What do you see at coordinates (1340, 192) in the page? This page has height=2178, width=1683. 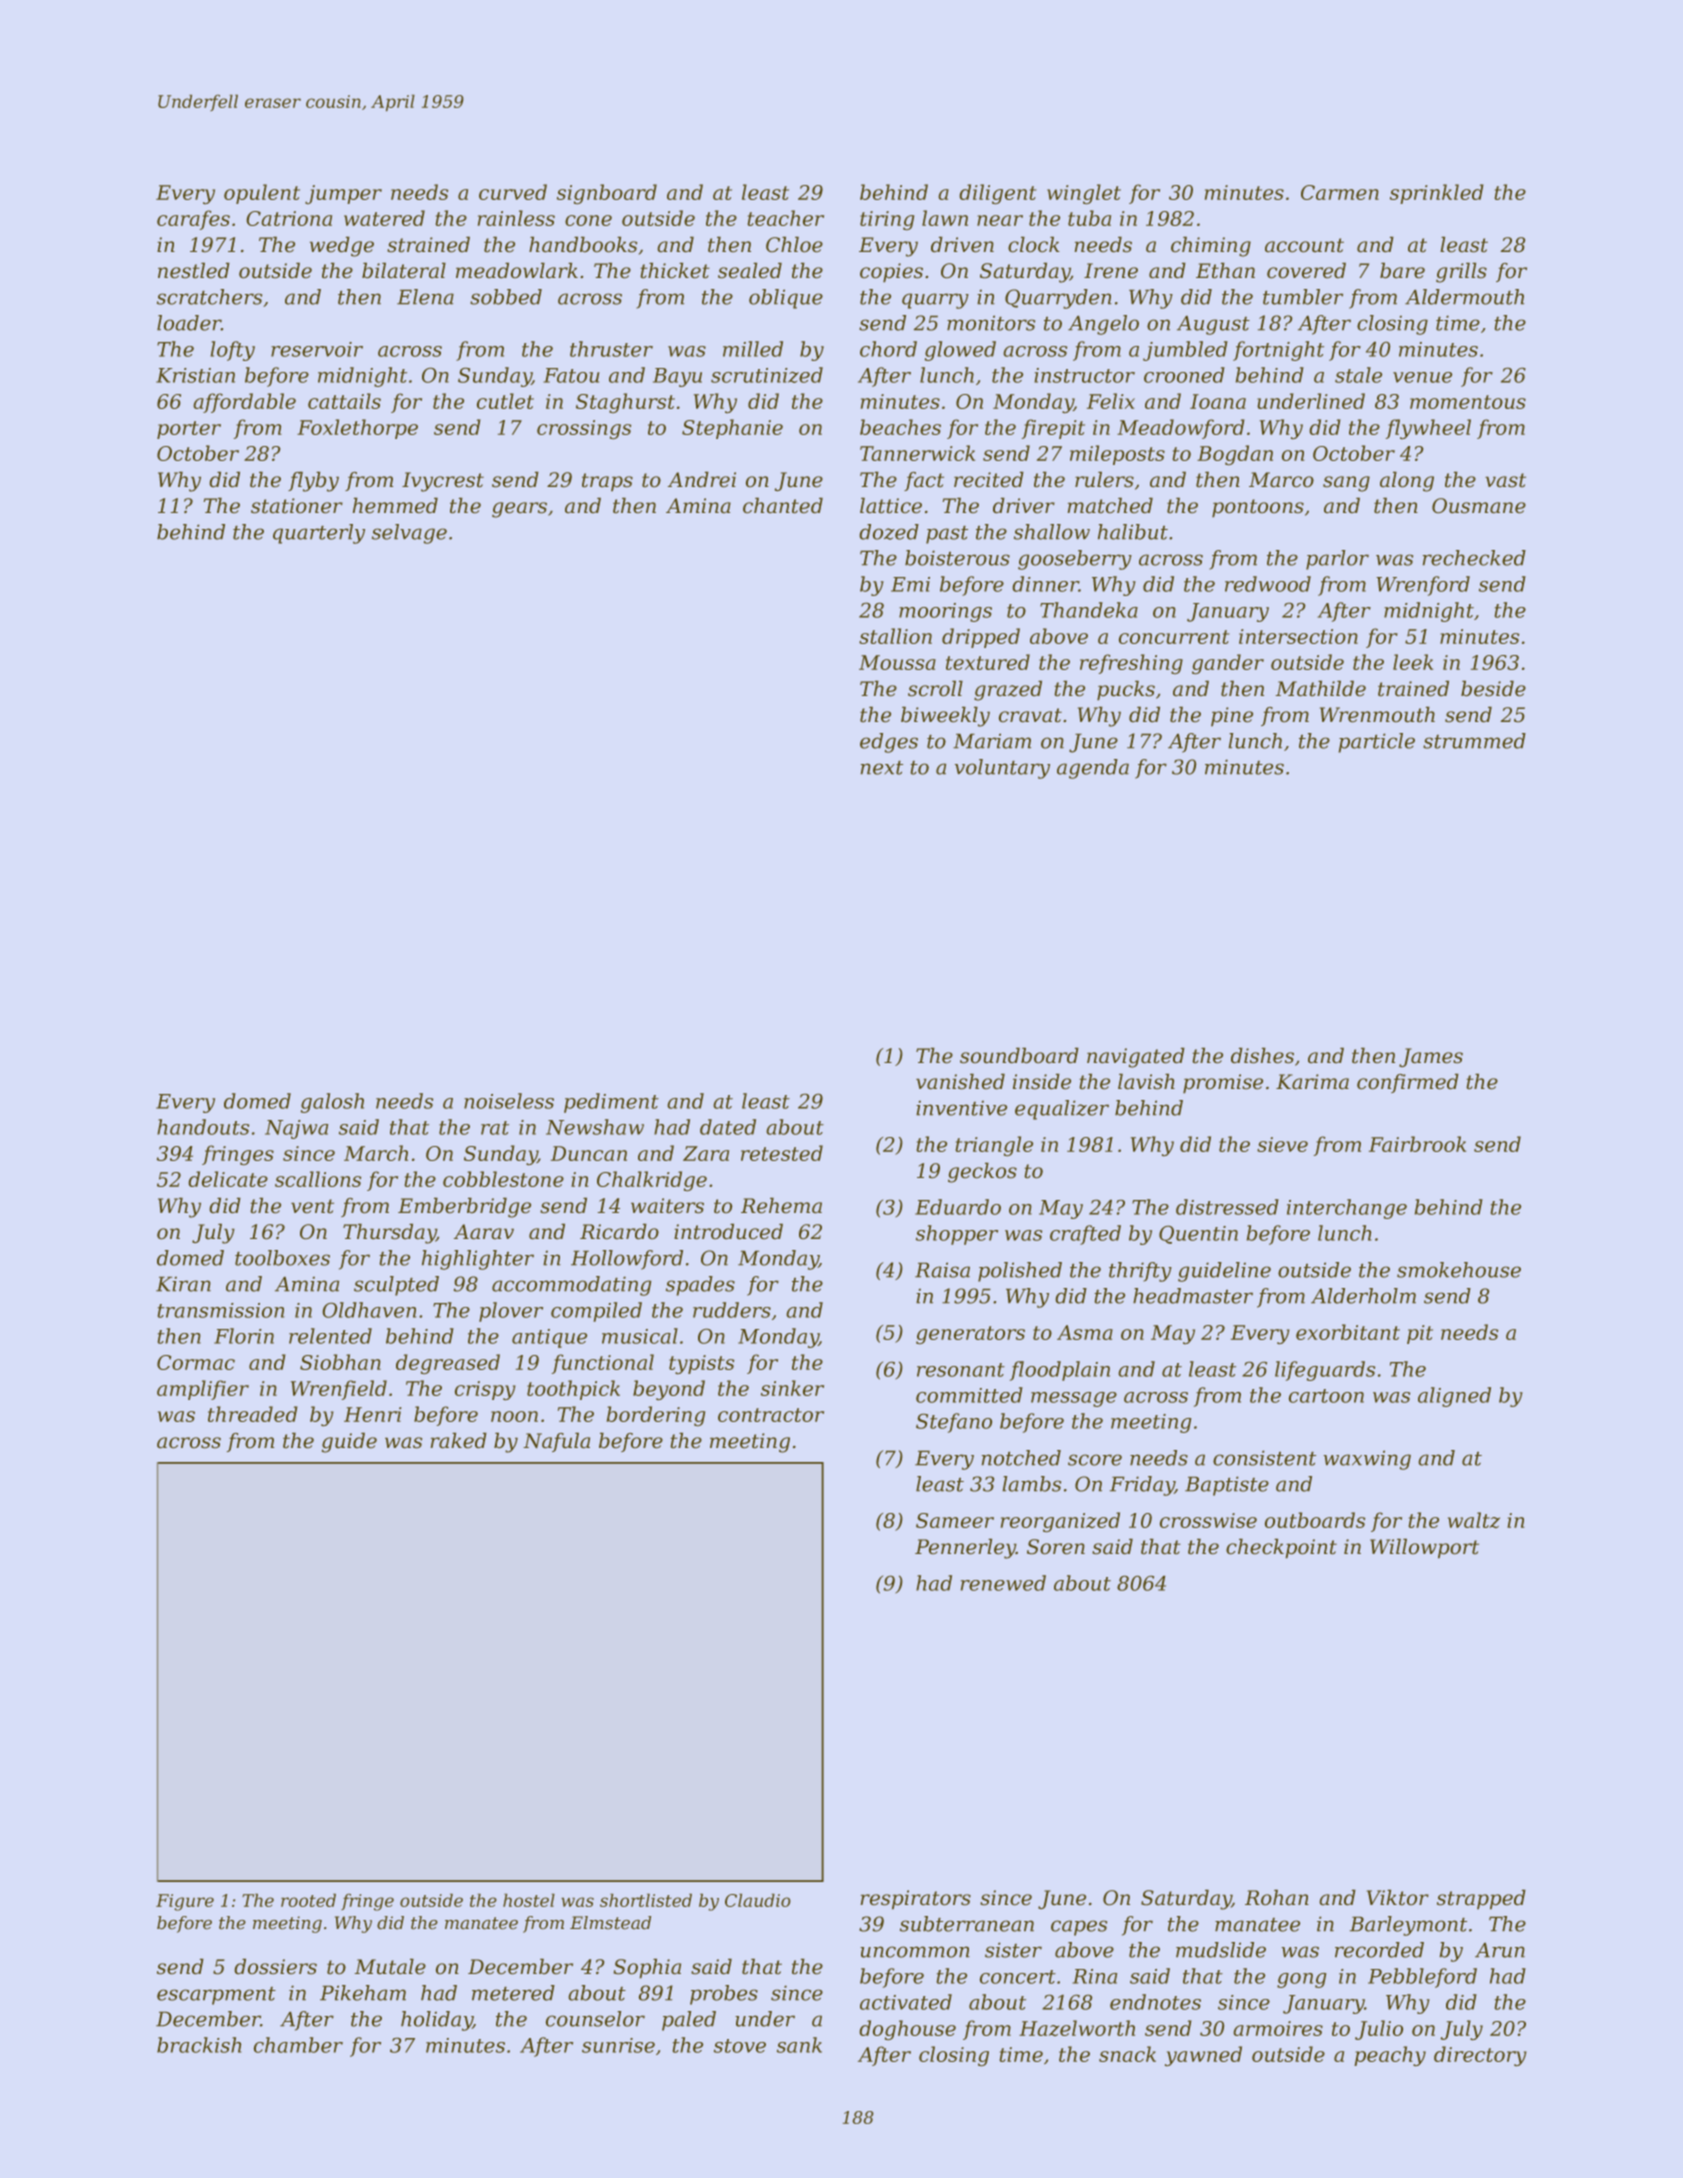 I see `Carmen` at bounding box center [1340, 192].
